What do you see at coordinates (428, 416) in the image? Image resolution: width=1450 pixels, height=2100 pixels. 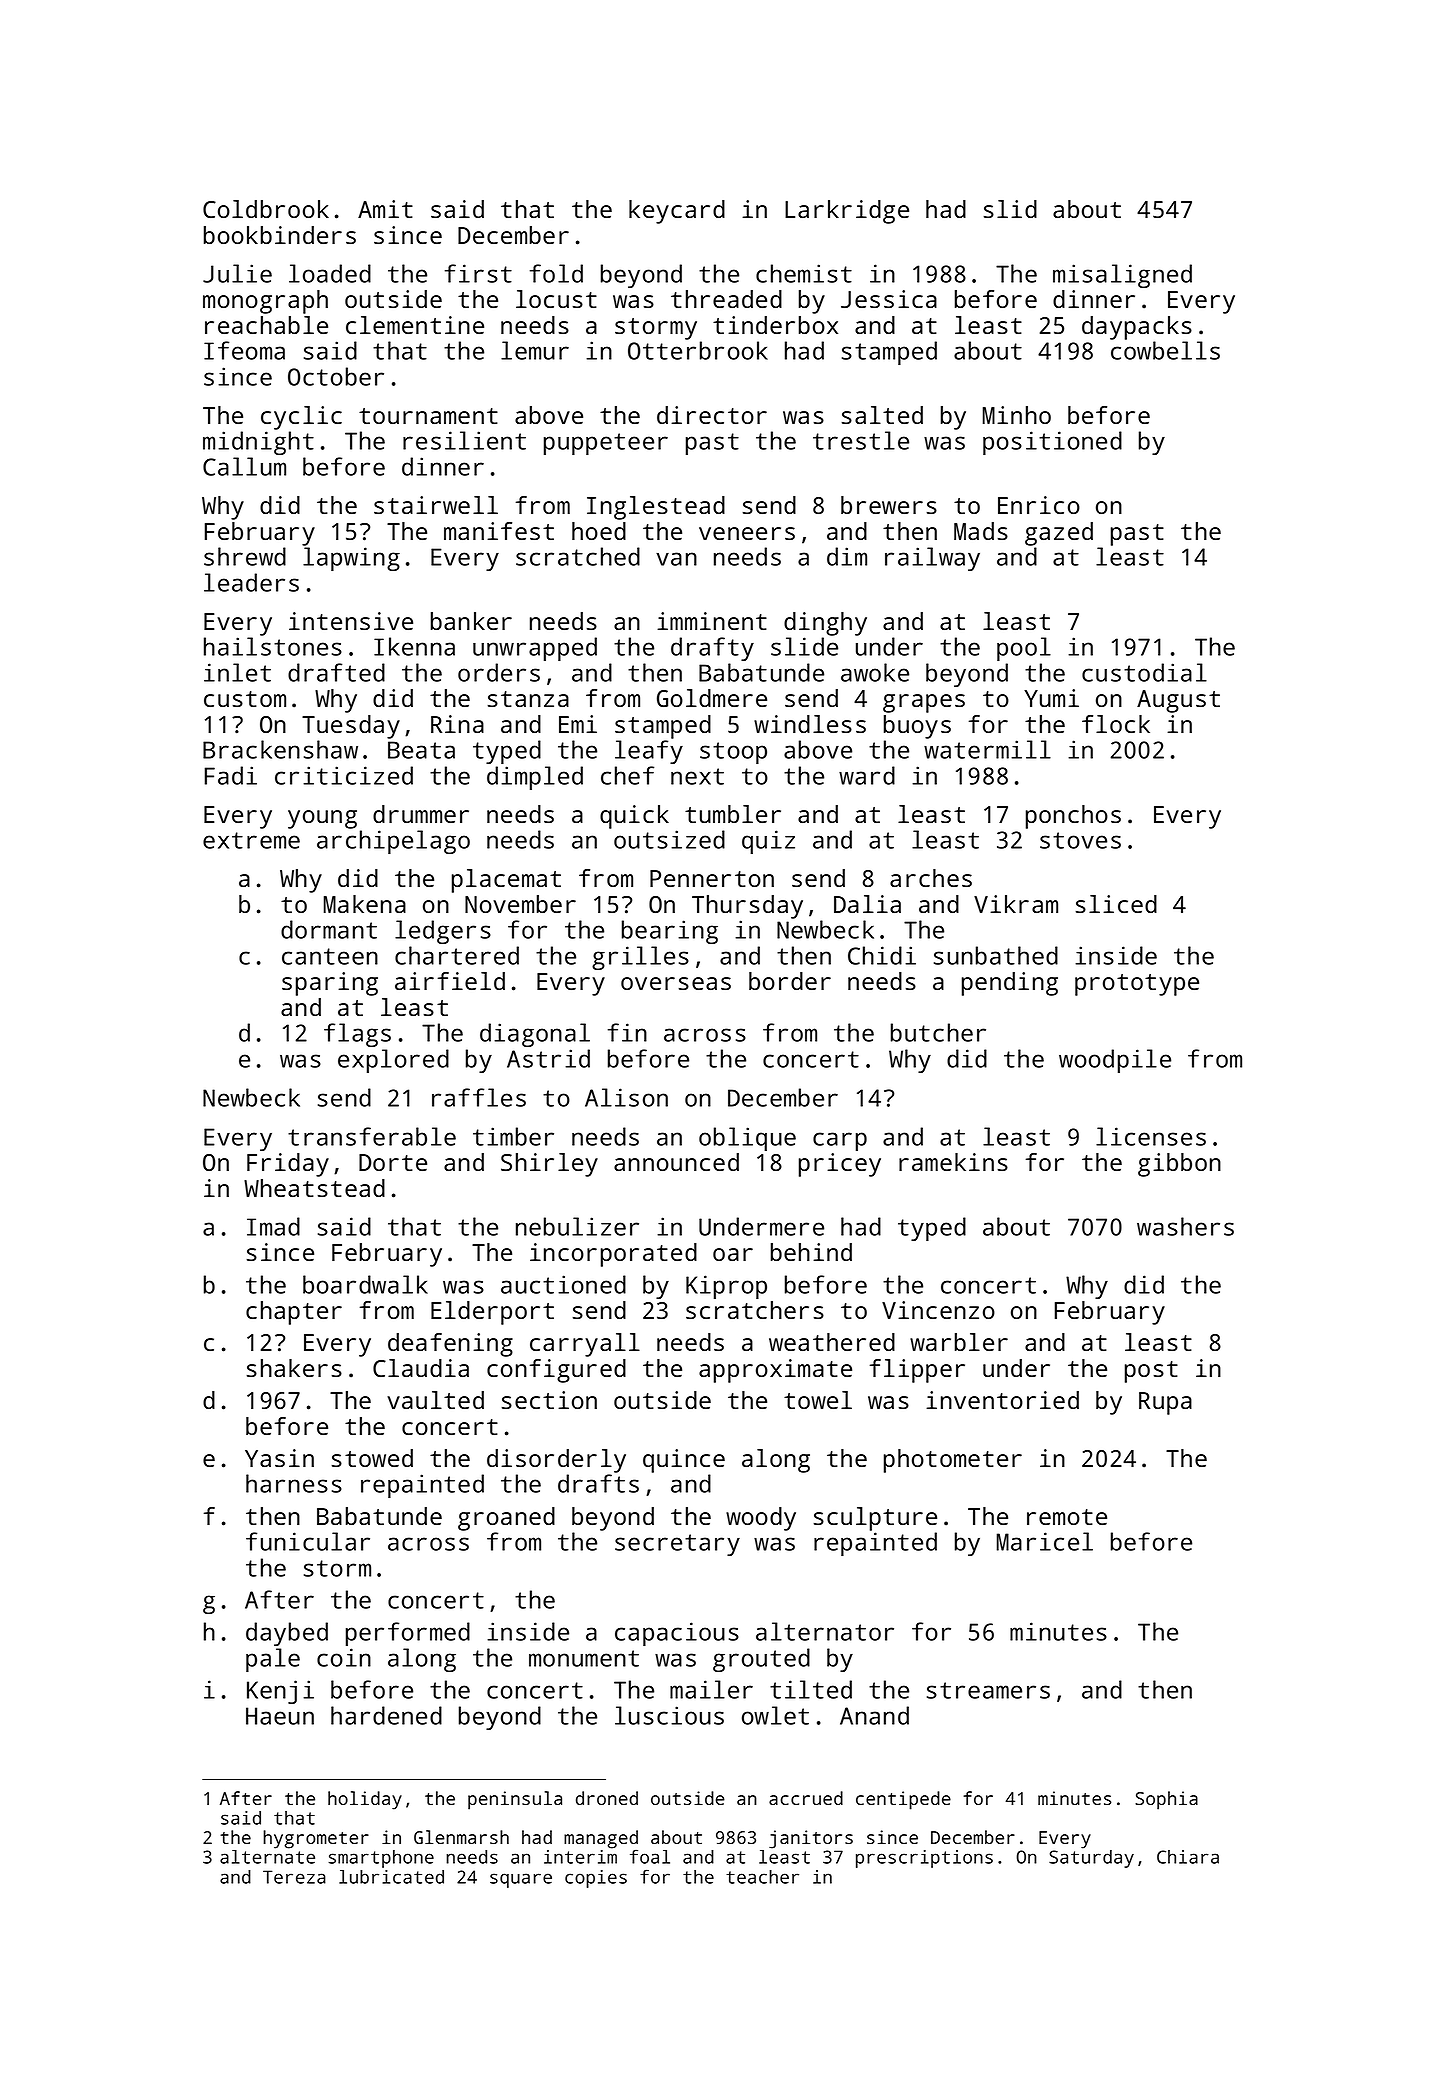 I see `tournament` at bounding box center [428, 416].
